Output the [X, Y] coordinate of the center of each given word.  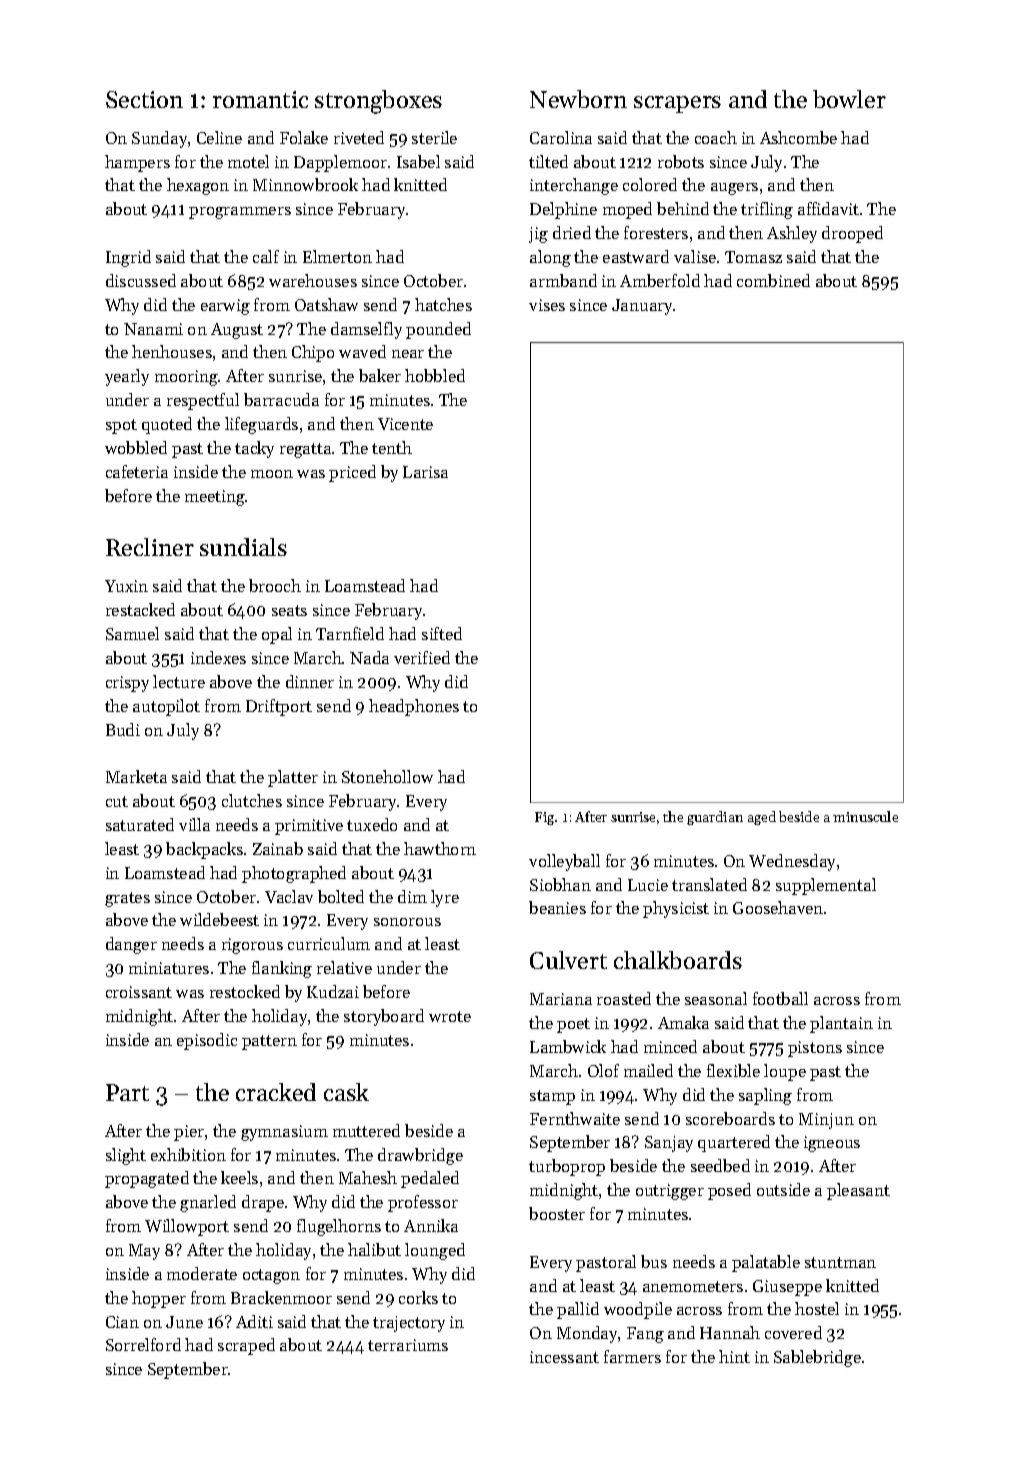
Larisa [425, 472]
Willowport [187, 1227]
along [550, 258]
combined [773, 280]
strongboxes [378, 102]
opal [277, 635]
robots [681, 161]
